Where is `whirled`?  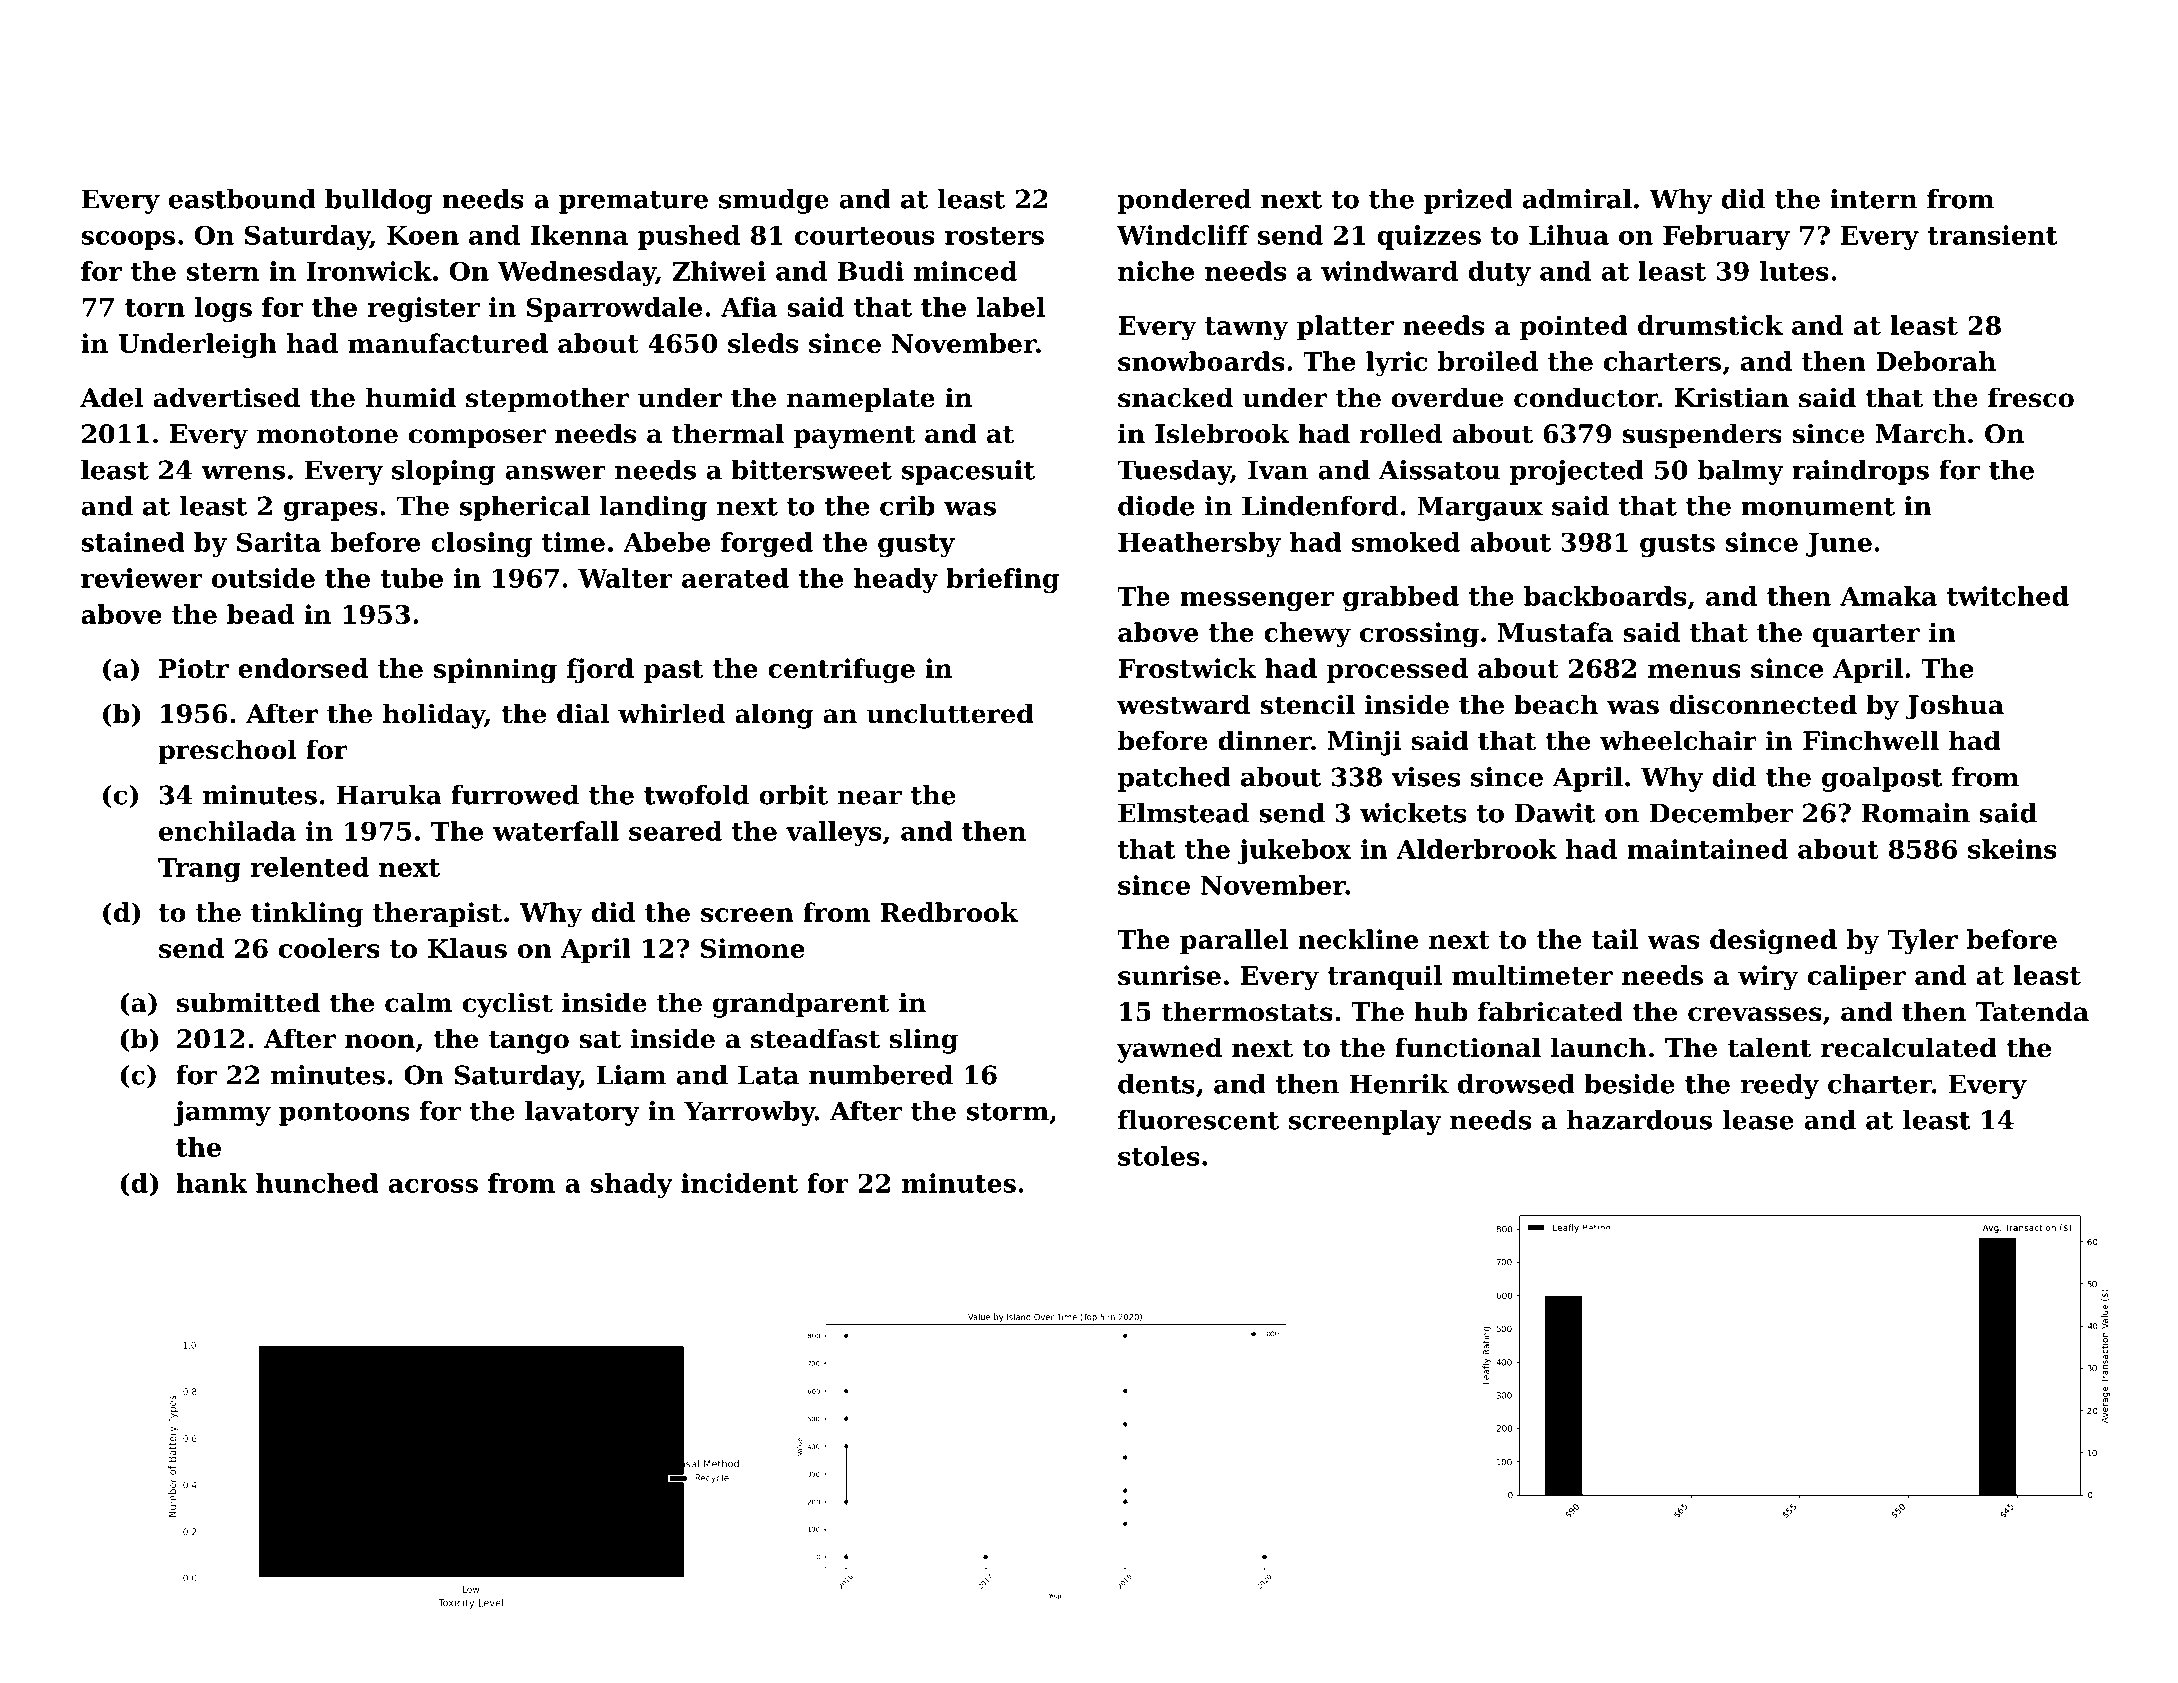 whirled is located at coordinates (671, 713).
